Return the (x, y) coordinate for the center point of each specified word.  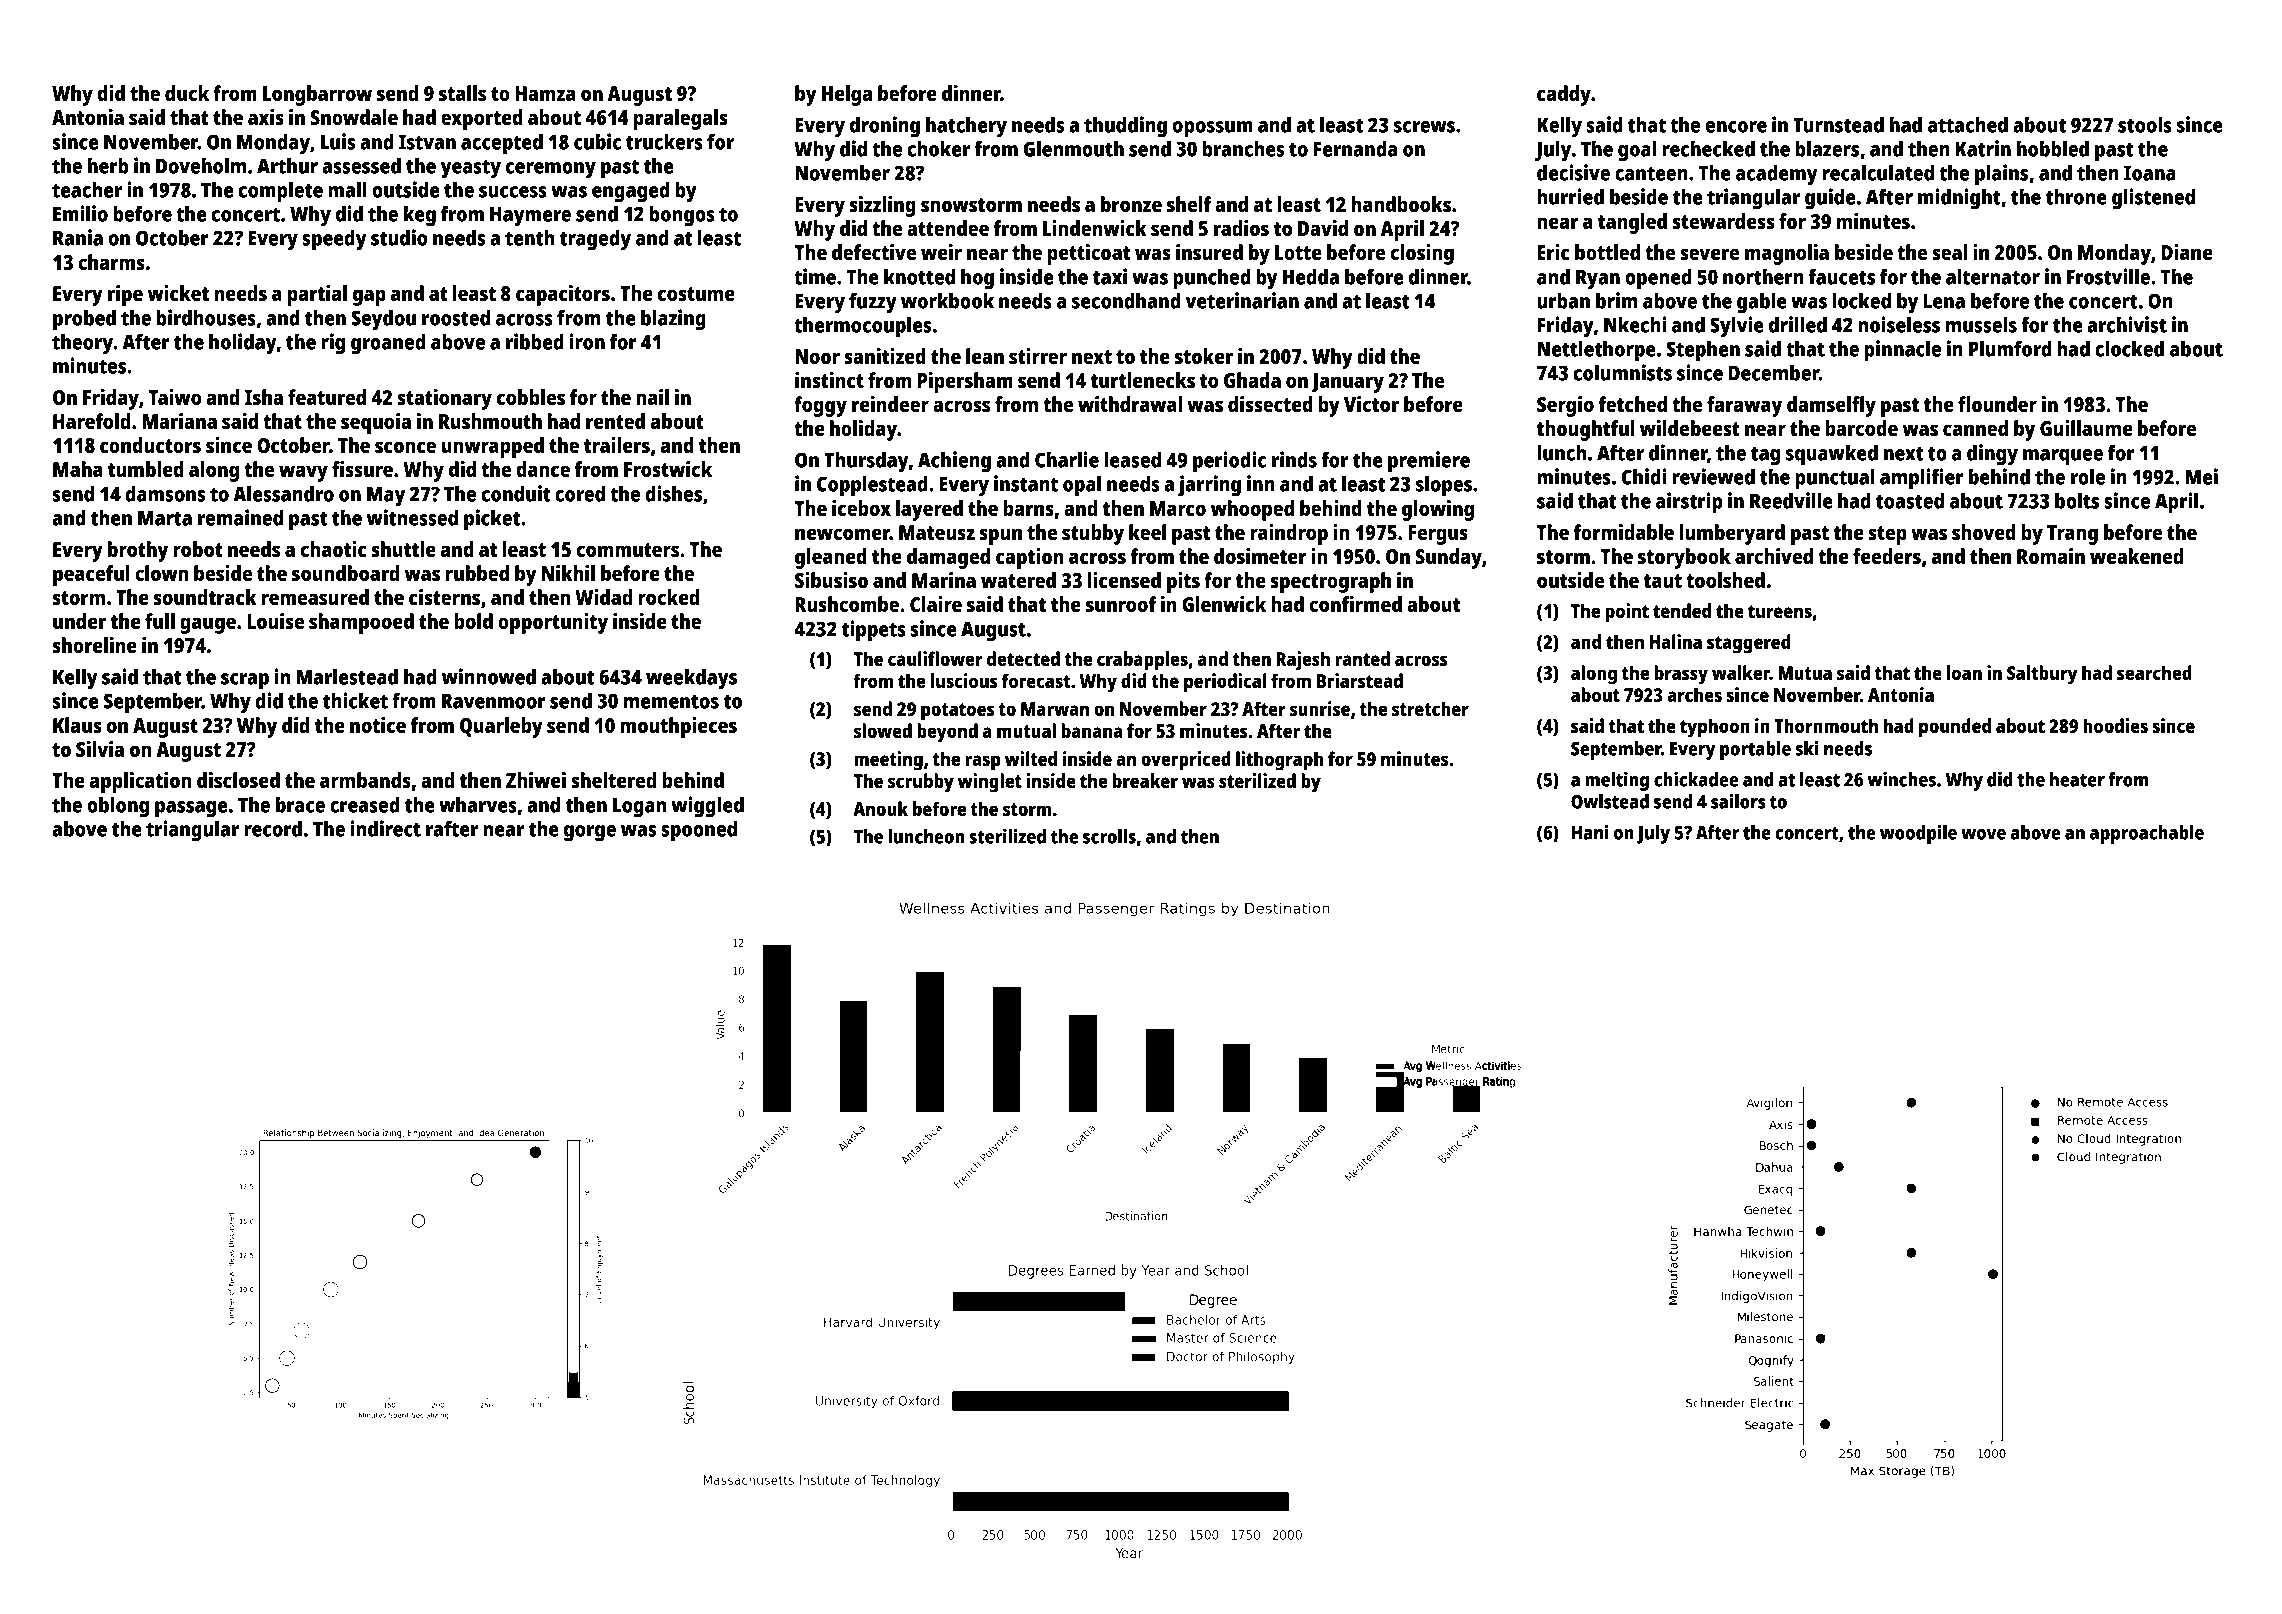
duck (187, 93)
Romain (2051, 556)
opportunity (553, 623)
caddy (1564, 95)
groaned (388, 344)
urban (1563, 300)
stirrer (1038, 356)
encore (1736, 127)
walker (1741, 672)
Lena (1944, 301)
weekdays (691, 679)
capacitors (563, 295)
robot (198, 549)
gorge (590, 833)
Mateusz (937, 532)
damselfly (1831, 406)
